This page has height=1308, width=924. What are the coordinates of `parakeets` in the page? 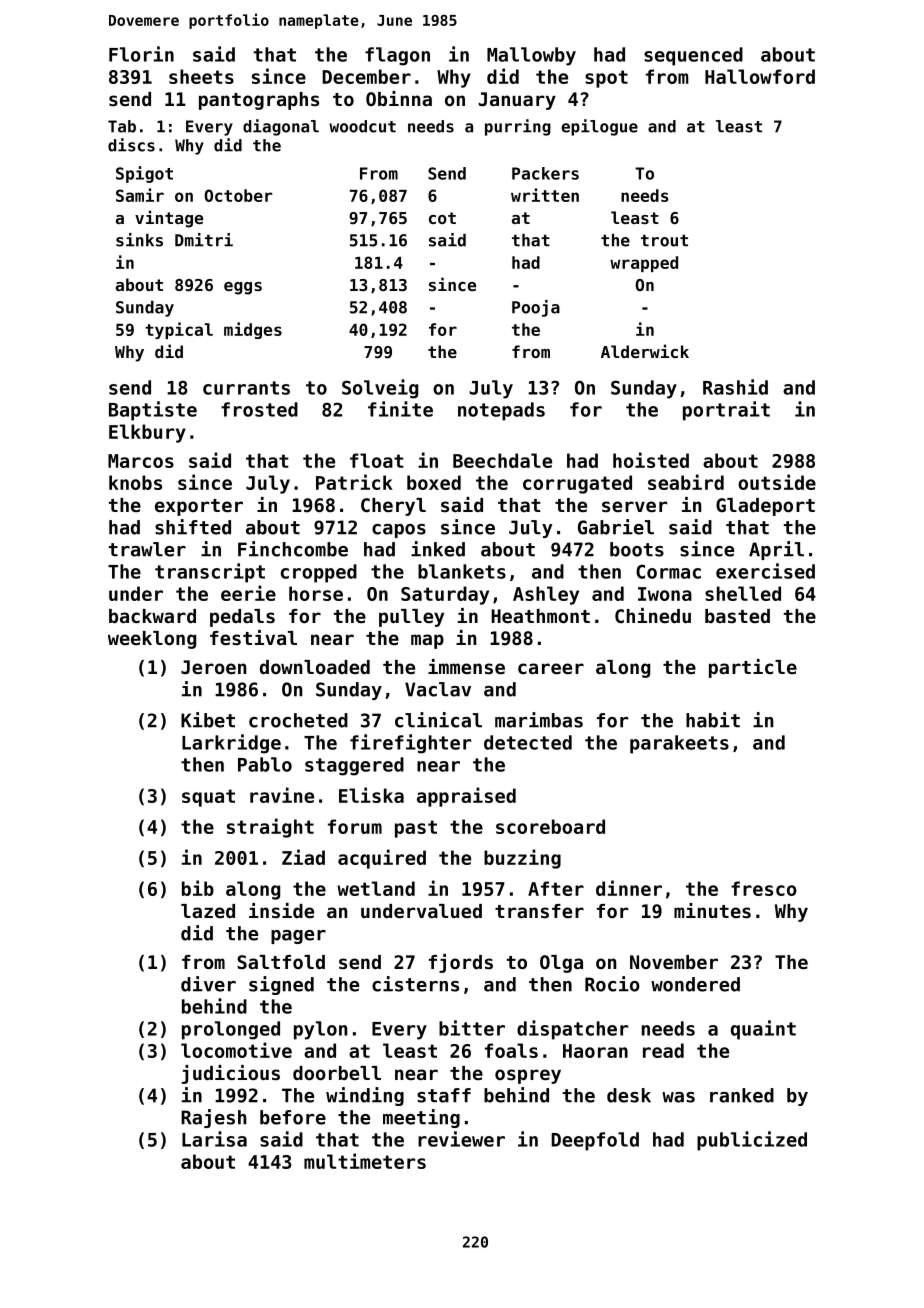 It's located at (679, 744).
